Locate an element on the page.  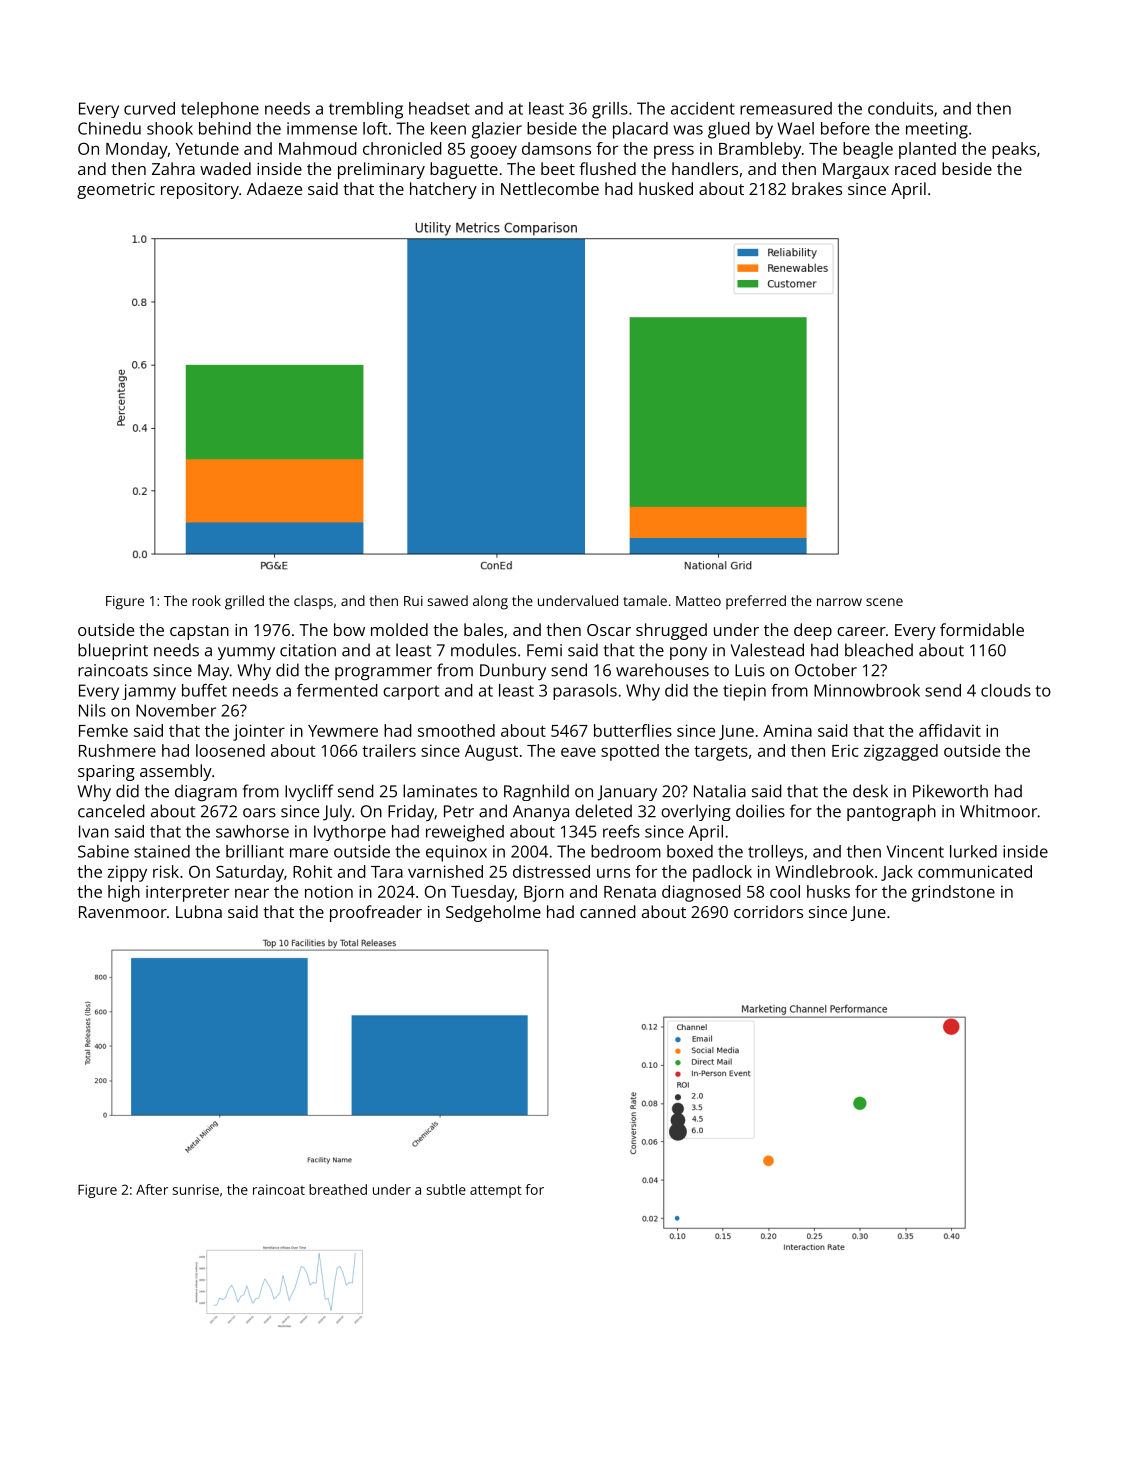
Eric is located at coordinates (845, 750).
